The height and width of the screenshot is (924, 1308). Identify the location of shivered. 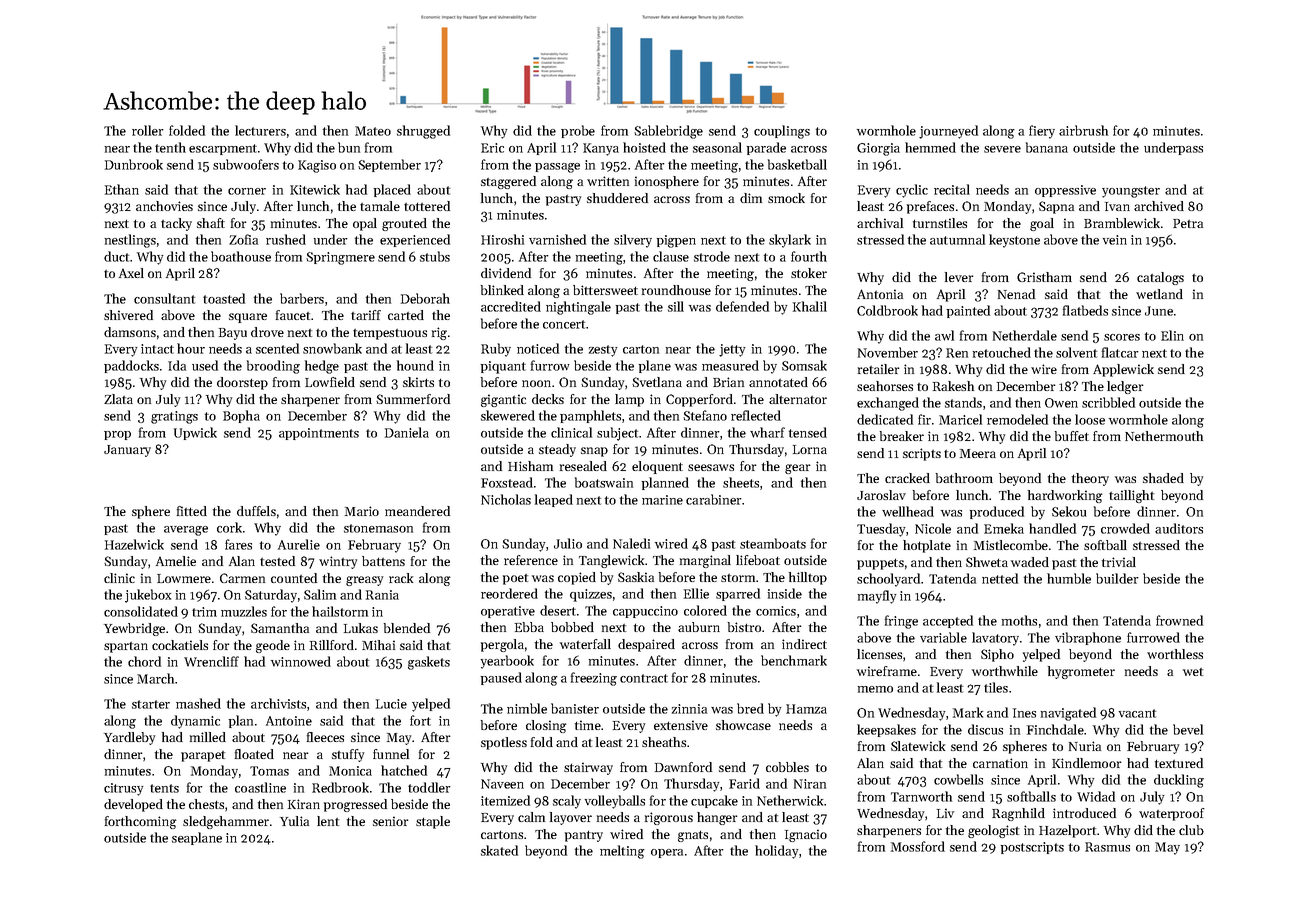
(128, 315).
